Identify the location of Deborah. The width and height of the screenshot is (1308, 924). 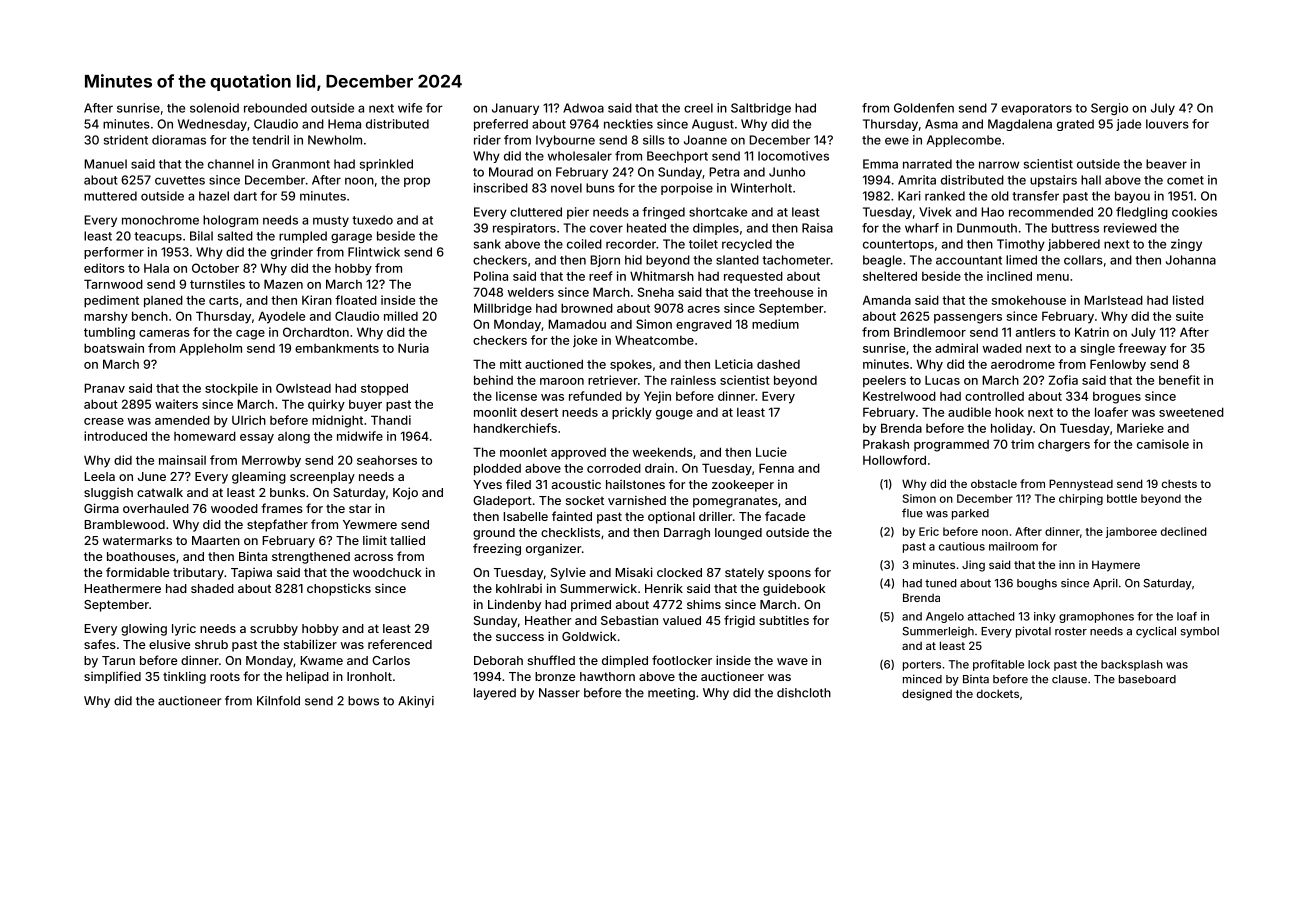
(498, 660).
